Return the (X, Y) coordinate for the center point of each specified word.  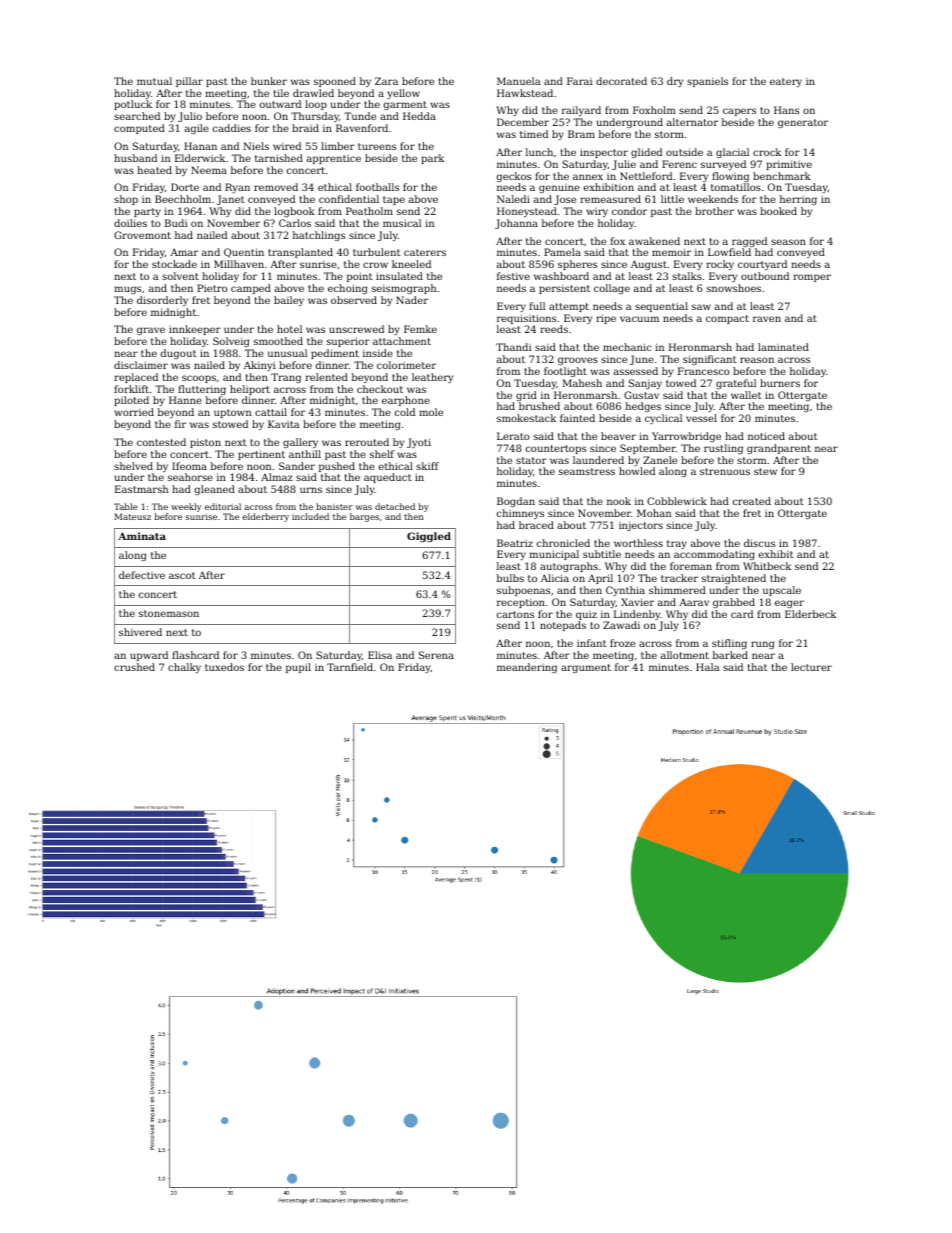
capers (739, 112)
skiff (427, 466)
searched (137, 116)
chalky (184, 668)
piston (205, 443)
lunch (539, 152)
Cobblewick (677, 501)
